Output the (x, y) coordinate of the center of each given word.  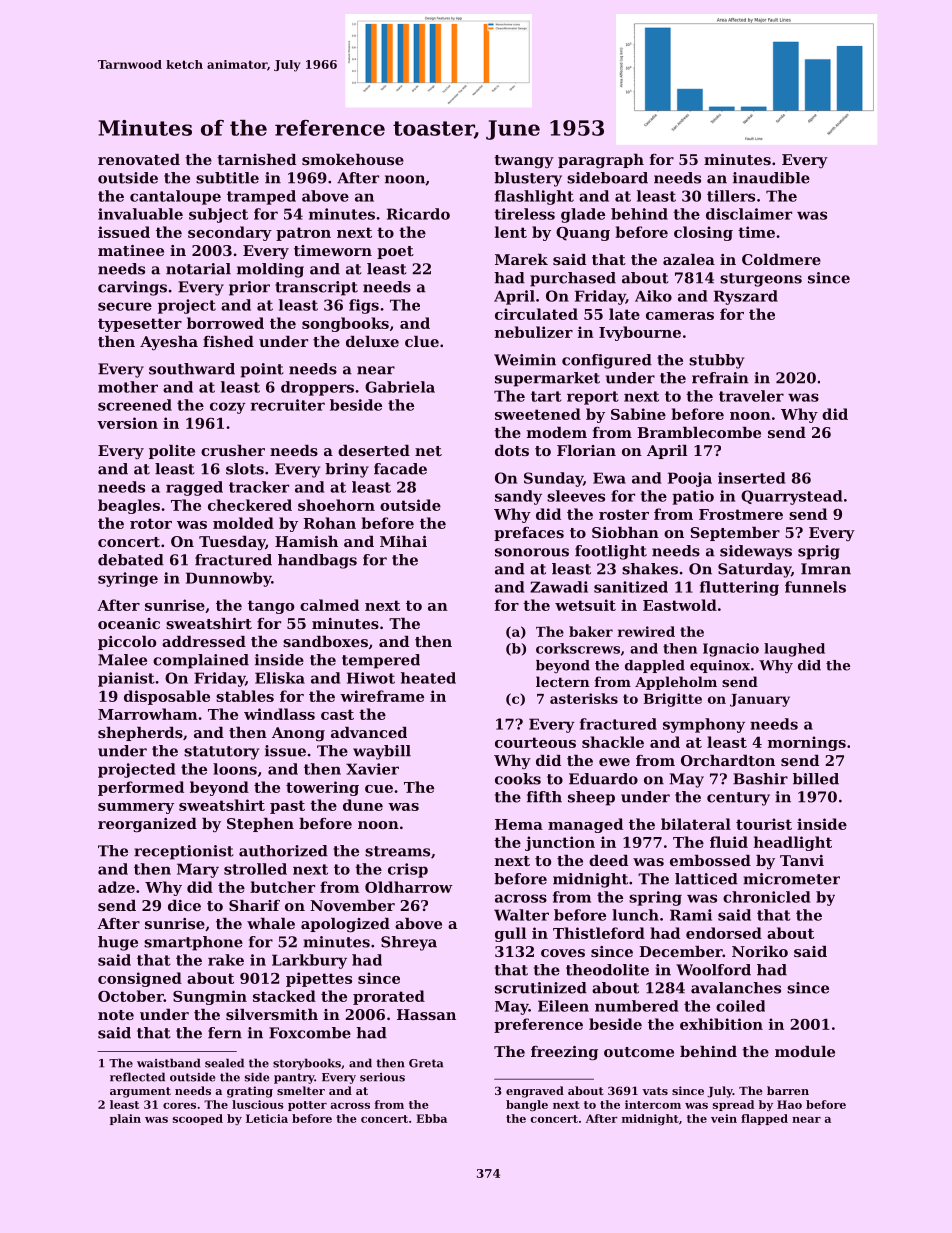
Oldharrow (408, 887)
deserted (374, 450)
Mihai (403, 541)
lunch (635, 915)
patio (693, 497)
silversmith (272, 1014)
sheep (591, 798)
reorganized (147, 825)
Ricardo (418, 214)
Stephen (260, 825)
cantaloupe (175, 197)
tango (271, 607)
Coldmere (781, 259)
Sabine (638, 414)
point (262, 370)
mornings (807, 743)
